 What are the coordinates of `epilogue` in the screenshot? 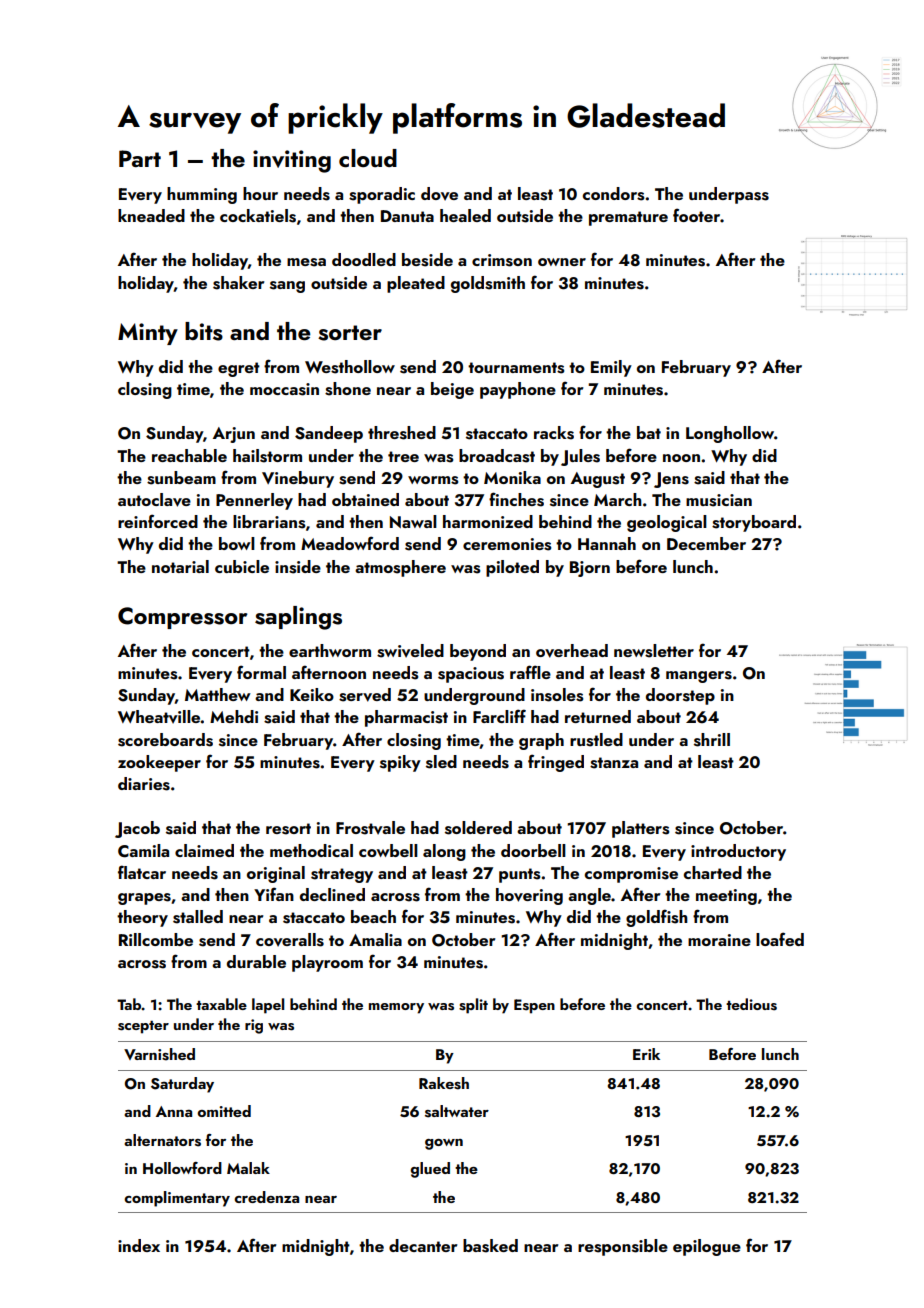 It's located at (707, 1247).
